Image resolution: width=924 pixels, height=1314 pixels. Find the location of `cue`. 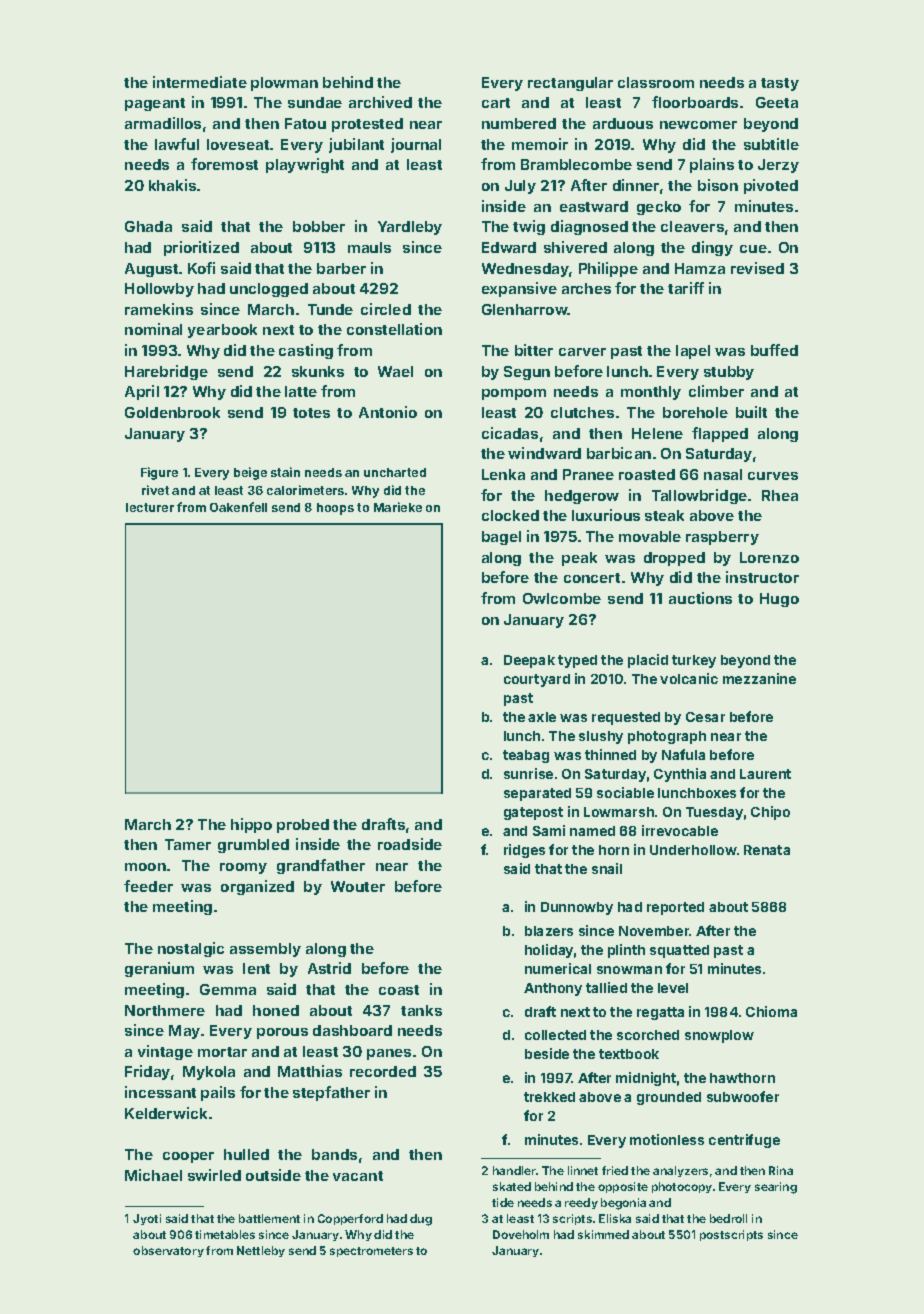

cue is located at coordinates (753, 249).
